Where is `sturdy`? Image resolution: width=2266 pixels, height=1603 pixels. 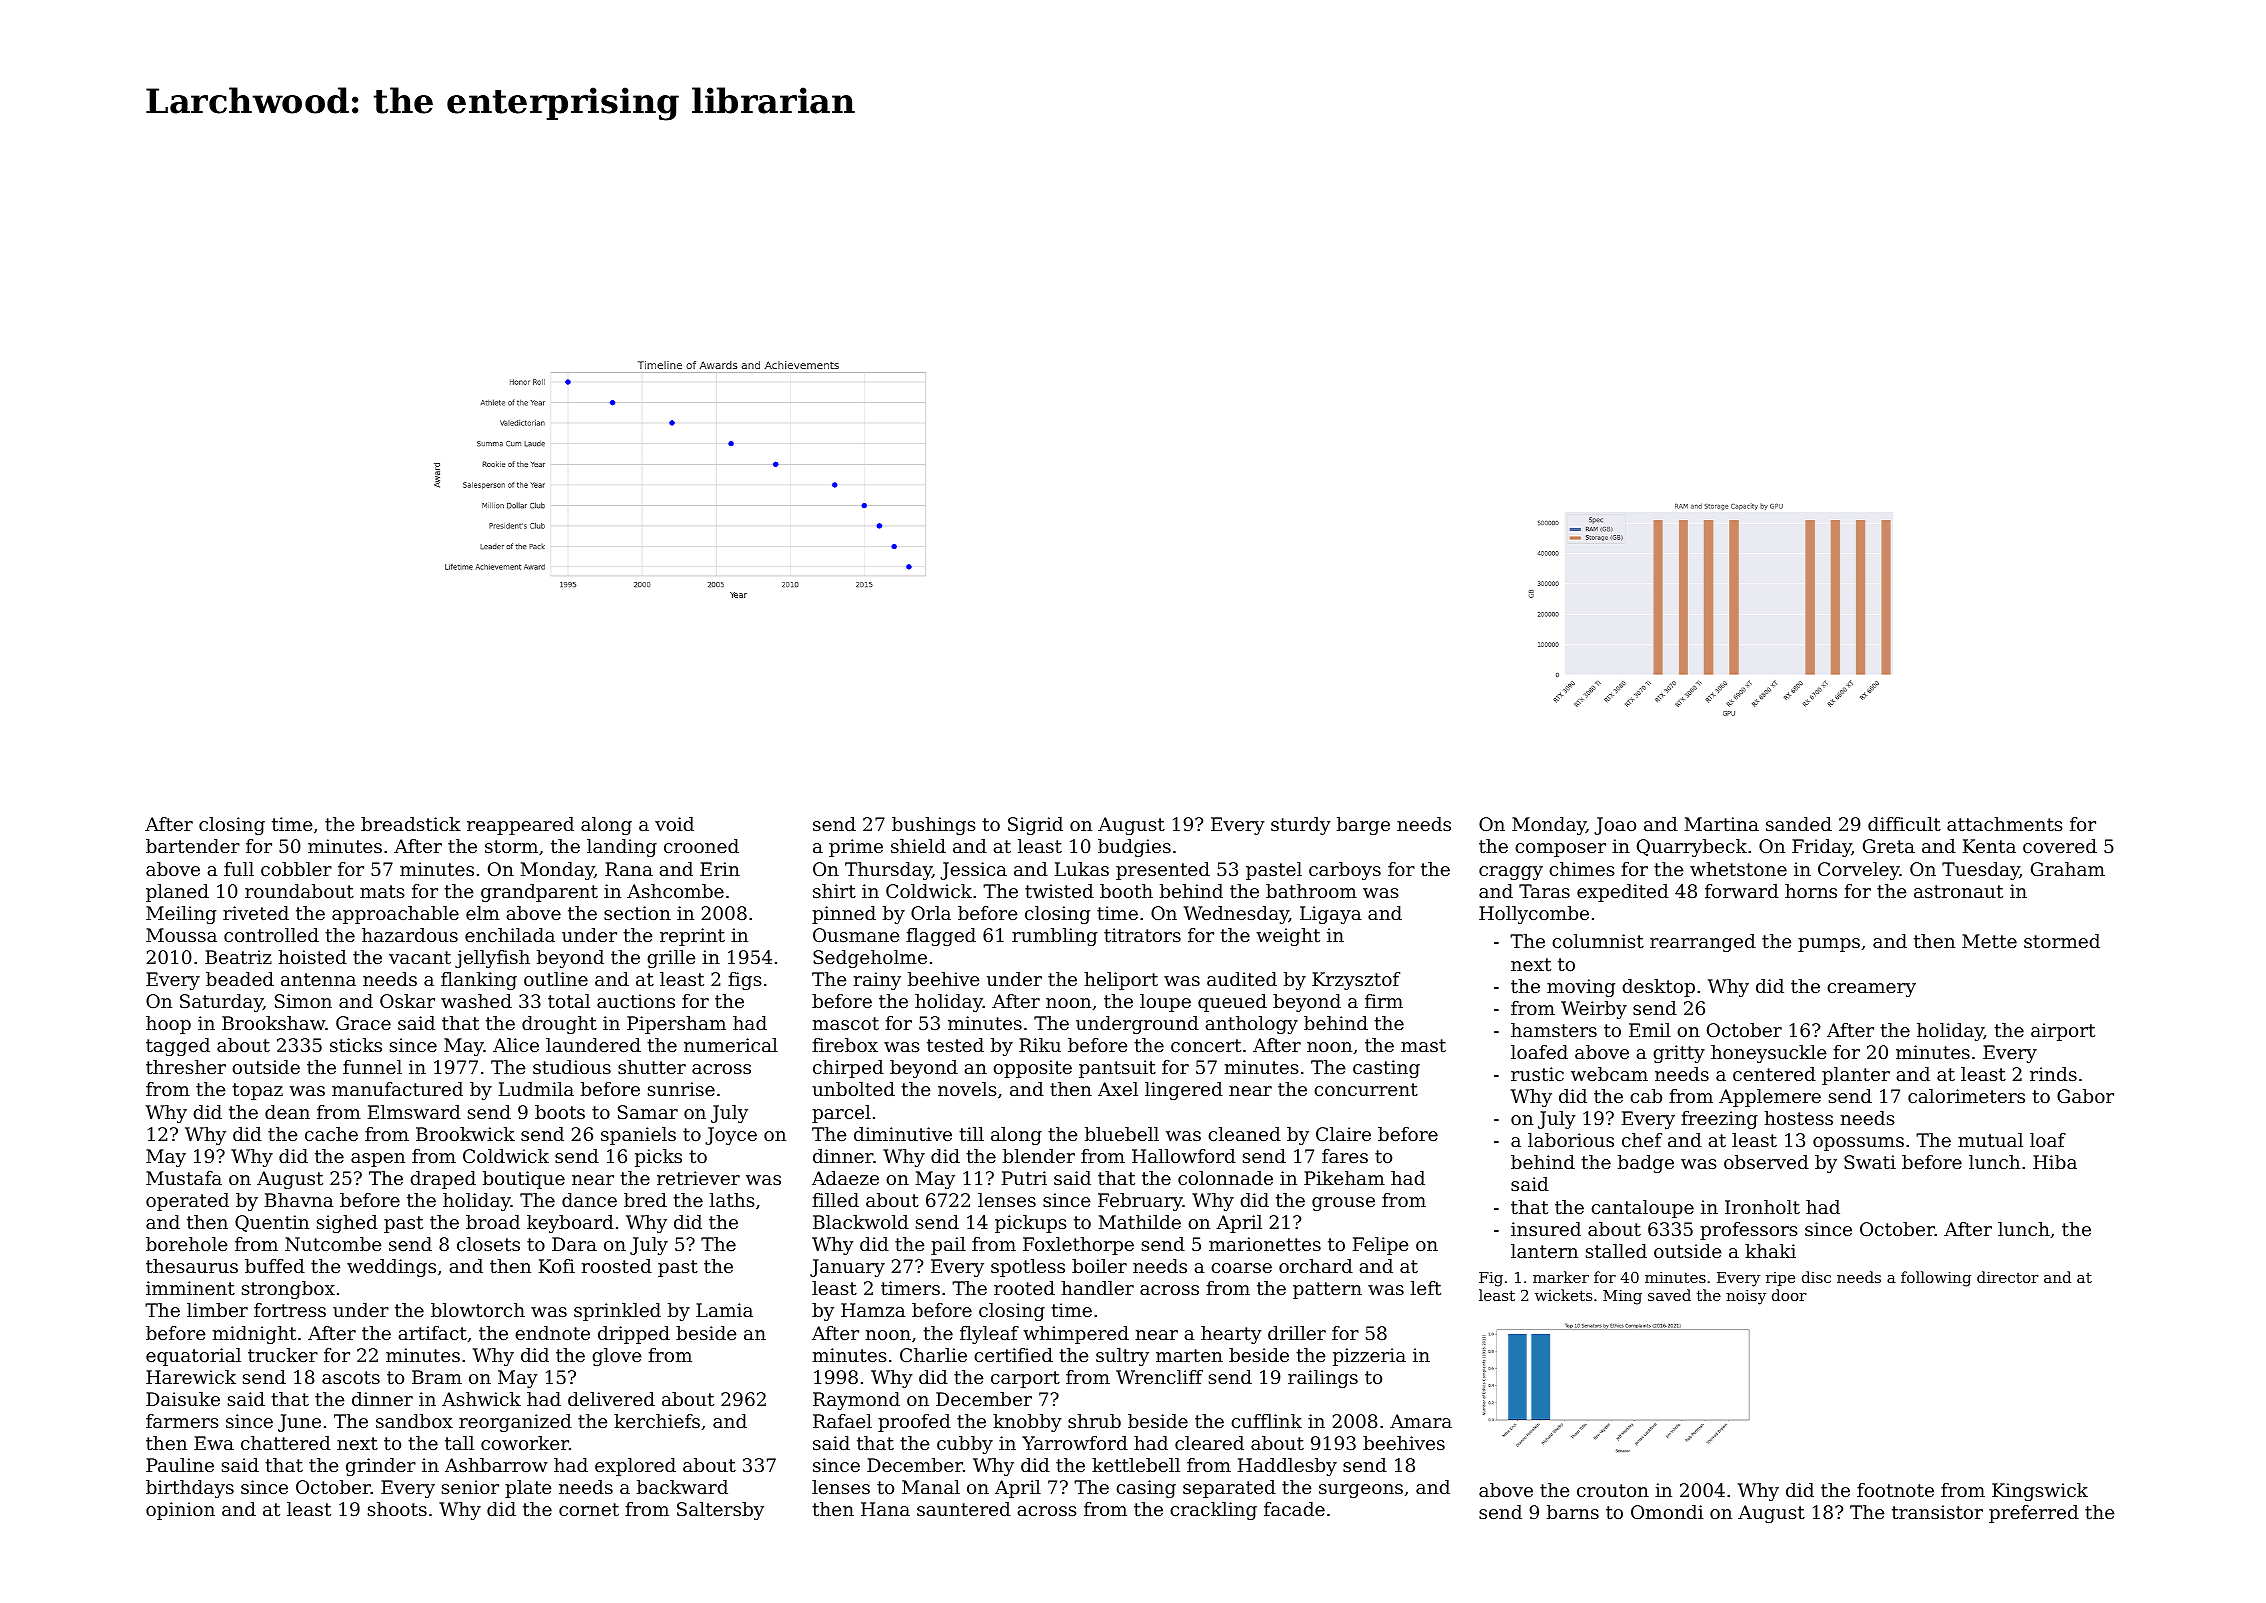
sturdy is located at coordinates (1301, 826).
